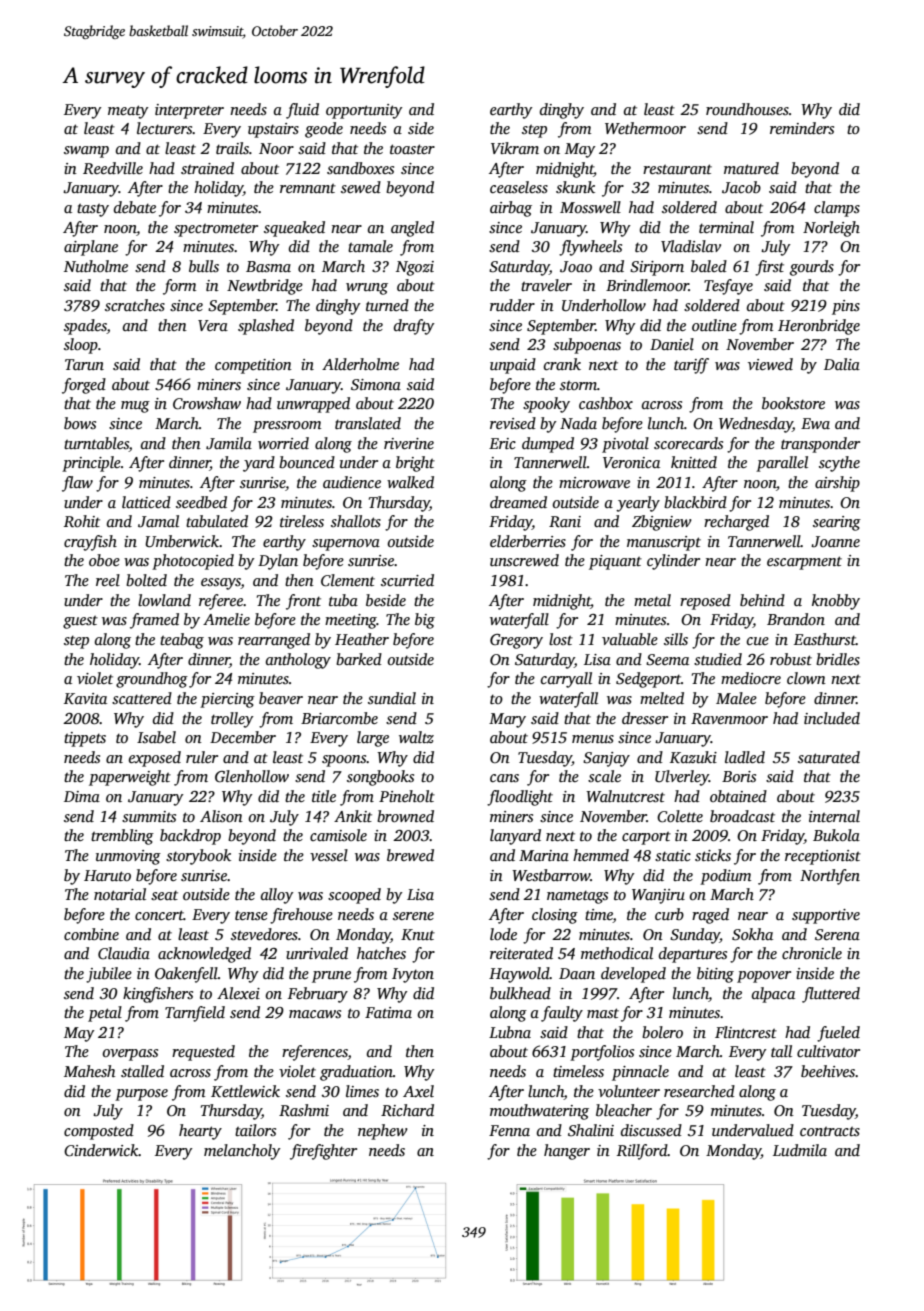  Describe the element at coordinates (195, 1014) in the screenshot. I see `Tarnfield` at that location.
